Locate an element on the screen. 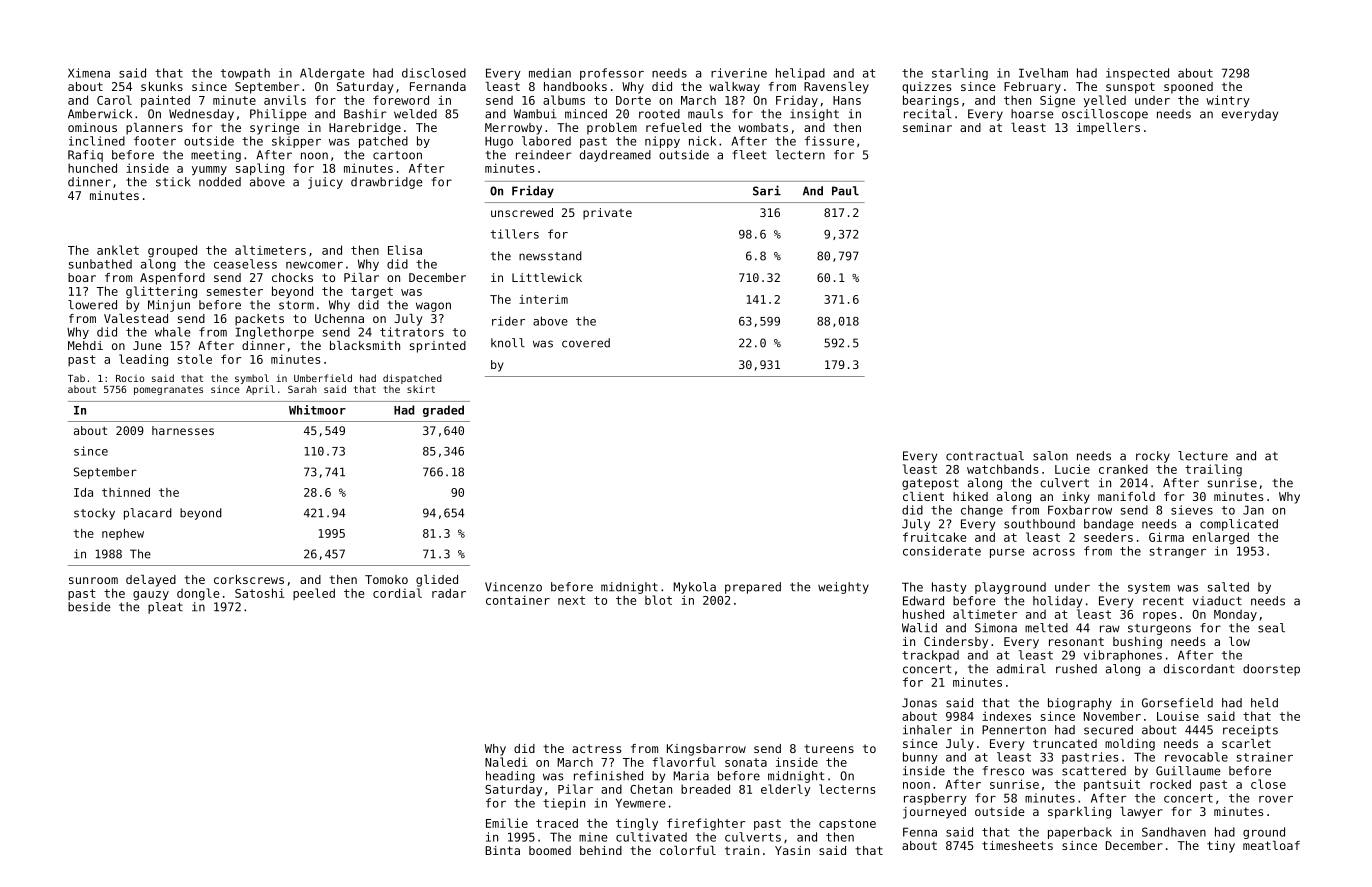 Image resolution: width=1372 pixels, height=887 pixels. interim is located at coordinates (543, 299).
